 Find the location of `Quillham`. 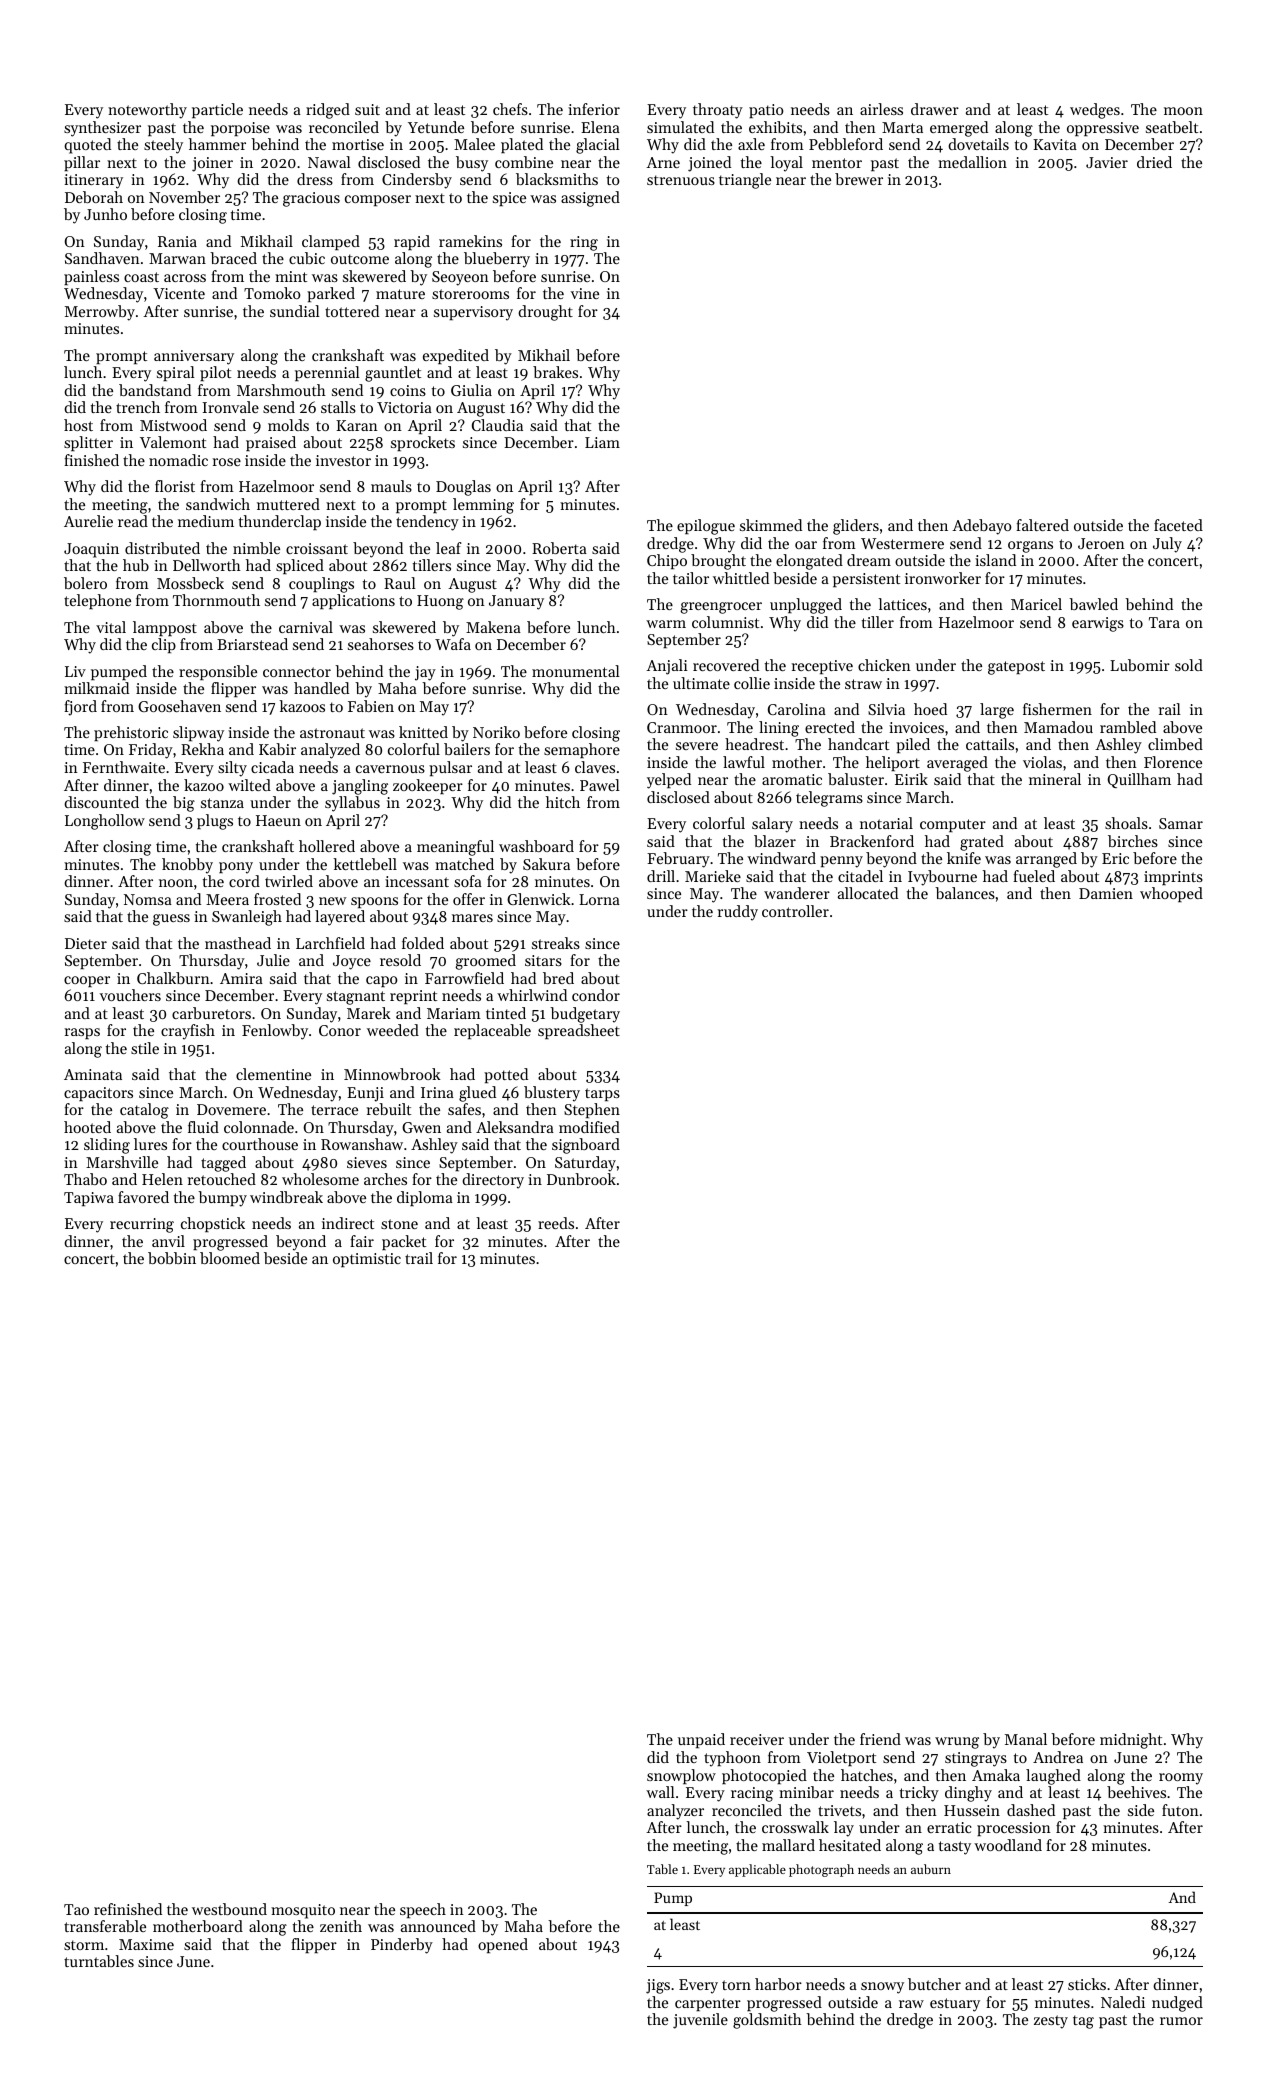

Quillham is located at coordinates (1139, 780).
